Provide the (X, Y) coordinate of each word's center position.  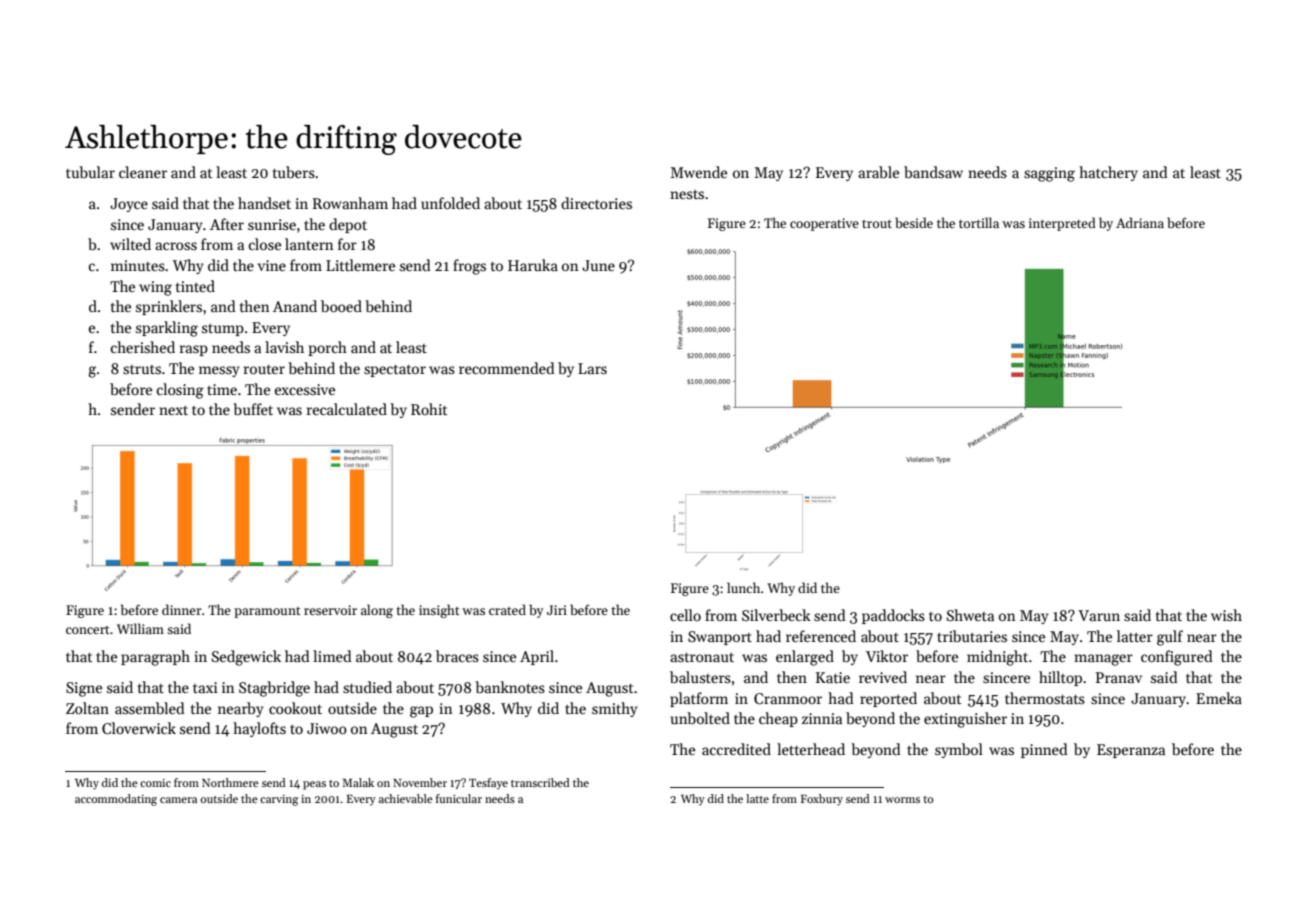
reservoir (330, 610)
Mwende (698, 172)
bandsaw (933, 172)
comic (155, 783)
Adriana (1140, 222)
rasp (194, 350)
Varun (1099, 615)
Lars (592, 368)
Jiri (557, 610)
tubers (294, 172)
